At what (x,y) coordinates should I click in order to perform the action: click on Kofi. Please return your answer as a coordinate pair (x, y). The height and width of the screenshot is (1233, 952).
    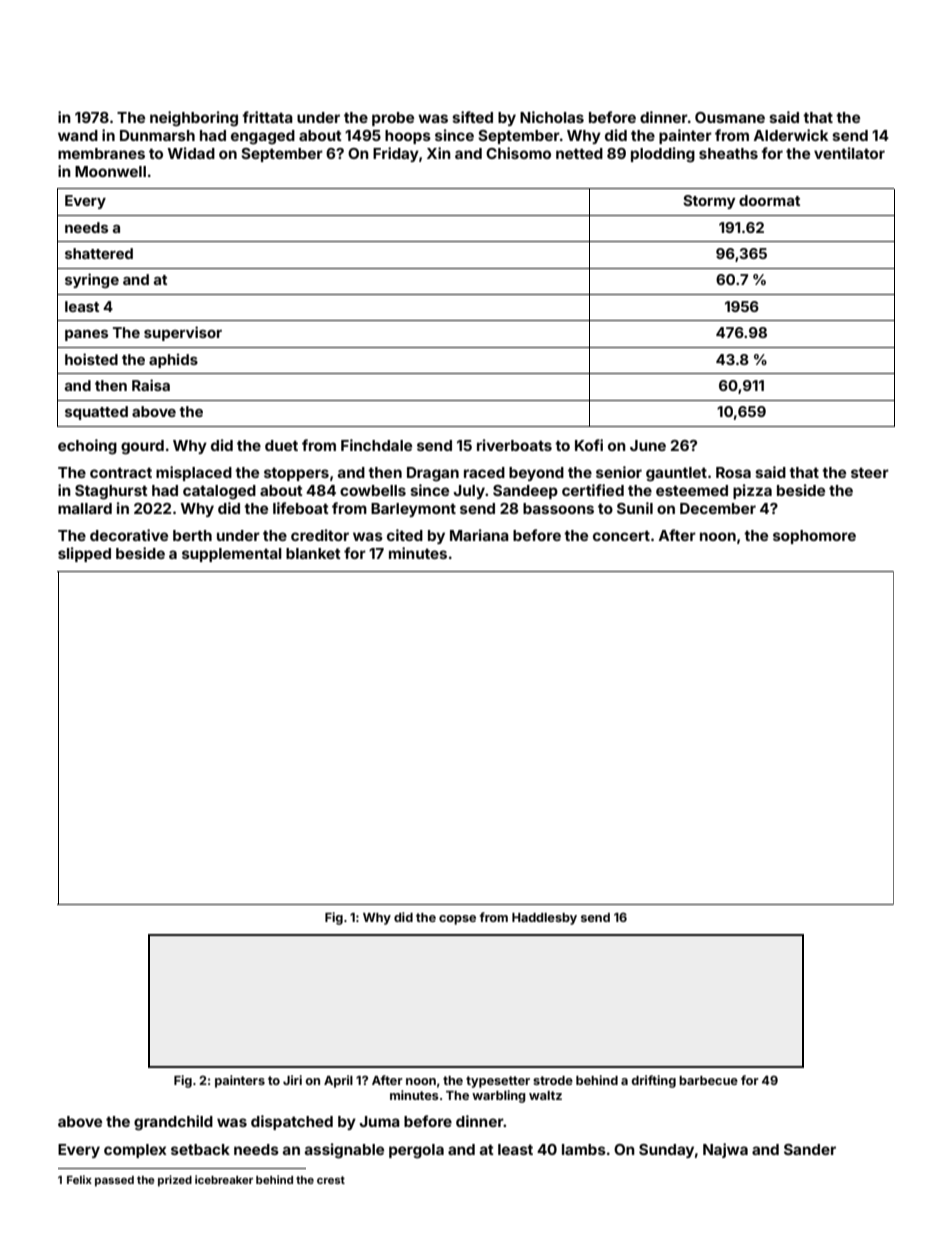
    Looking at the image, I should click on (589, 445).
